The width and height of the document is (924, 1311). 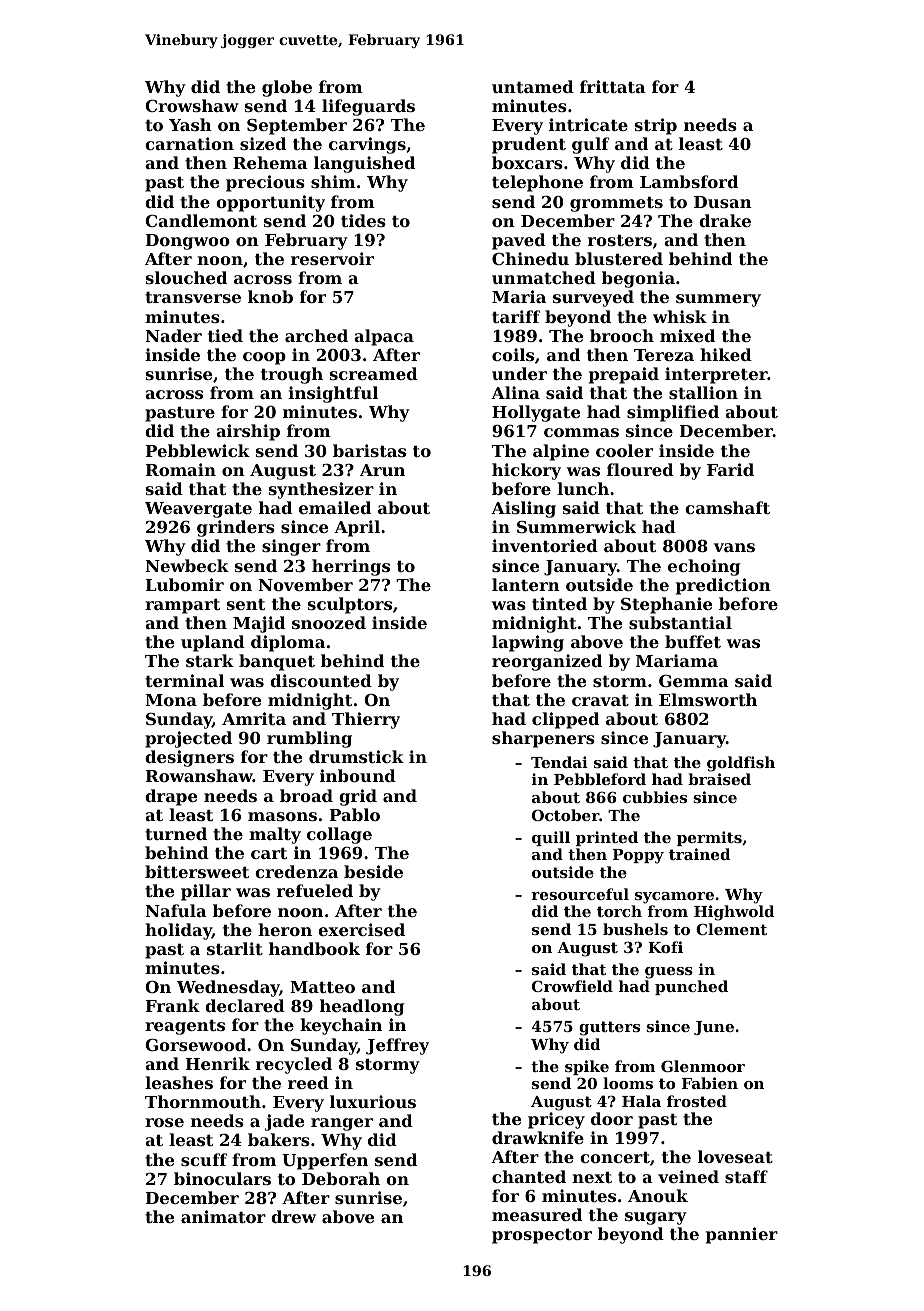 I want to click on animator, so click(x=223, y=1216).
